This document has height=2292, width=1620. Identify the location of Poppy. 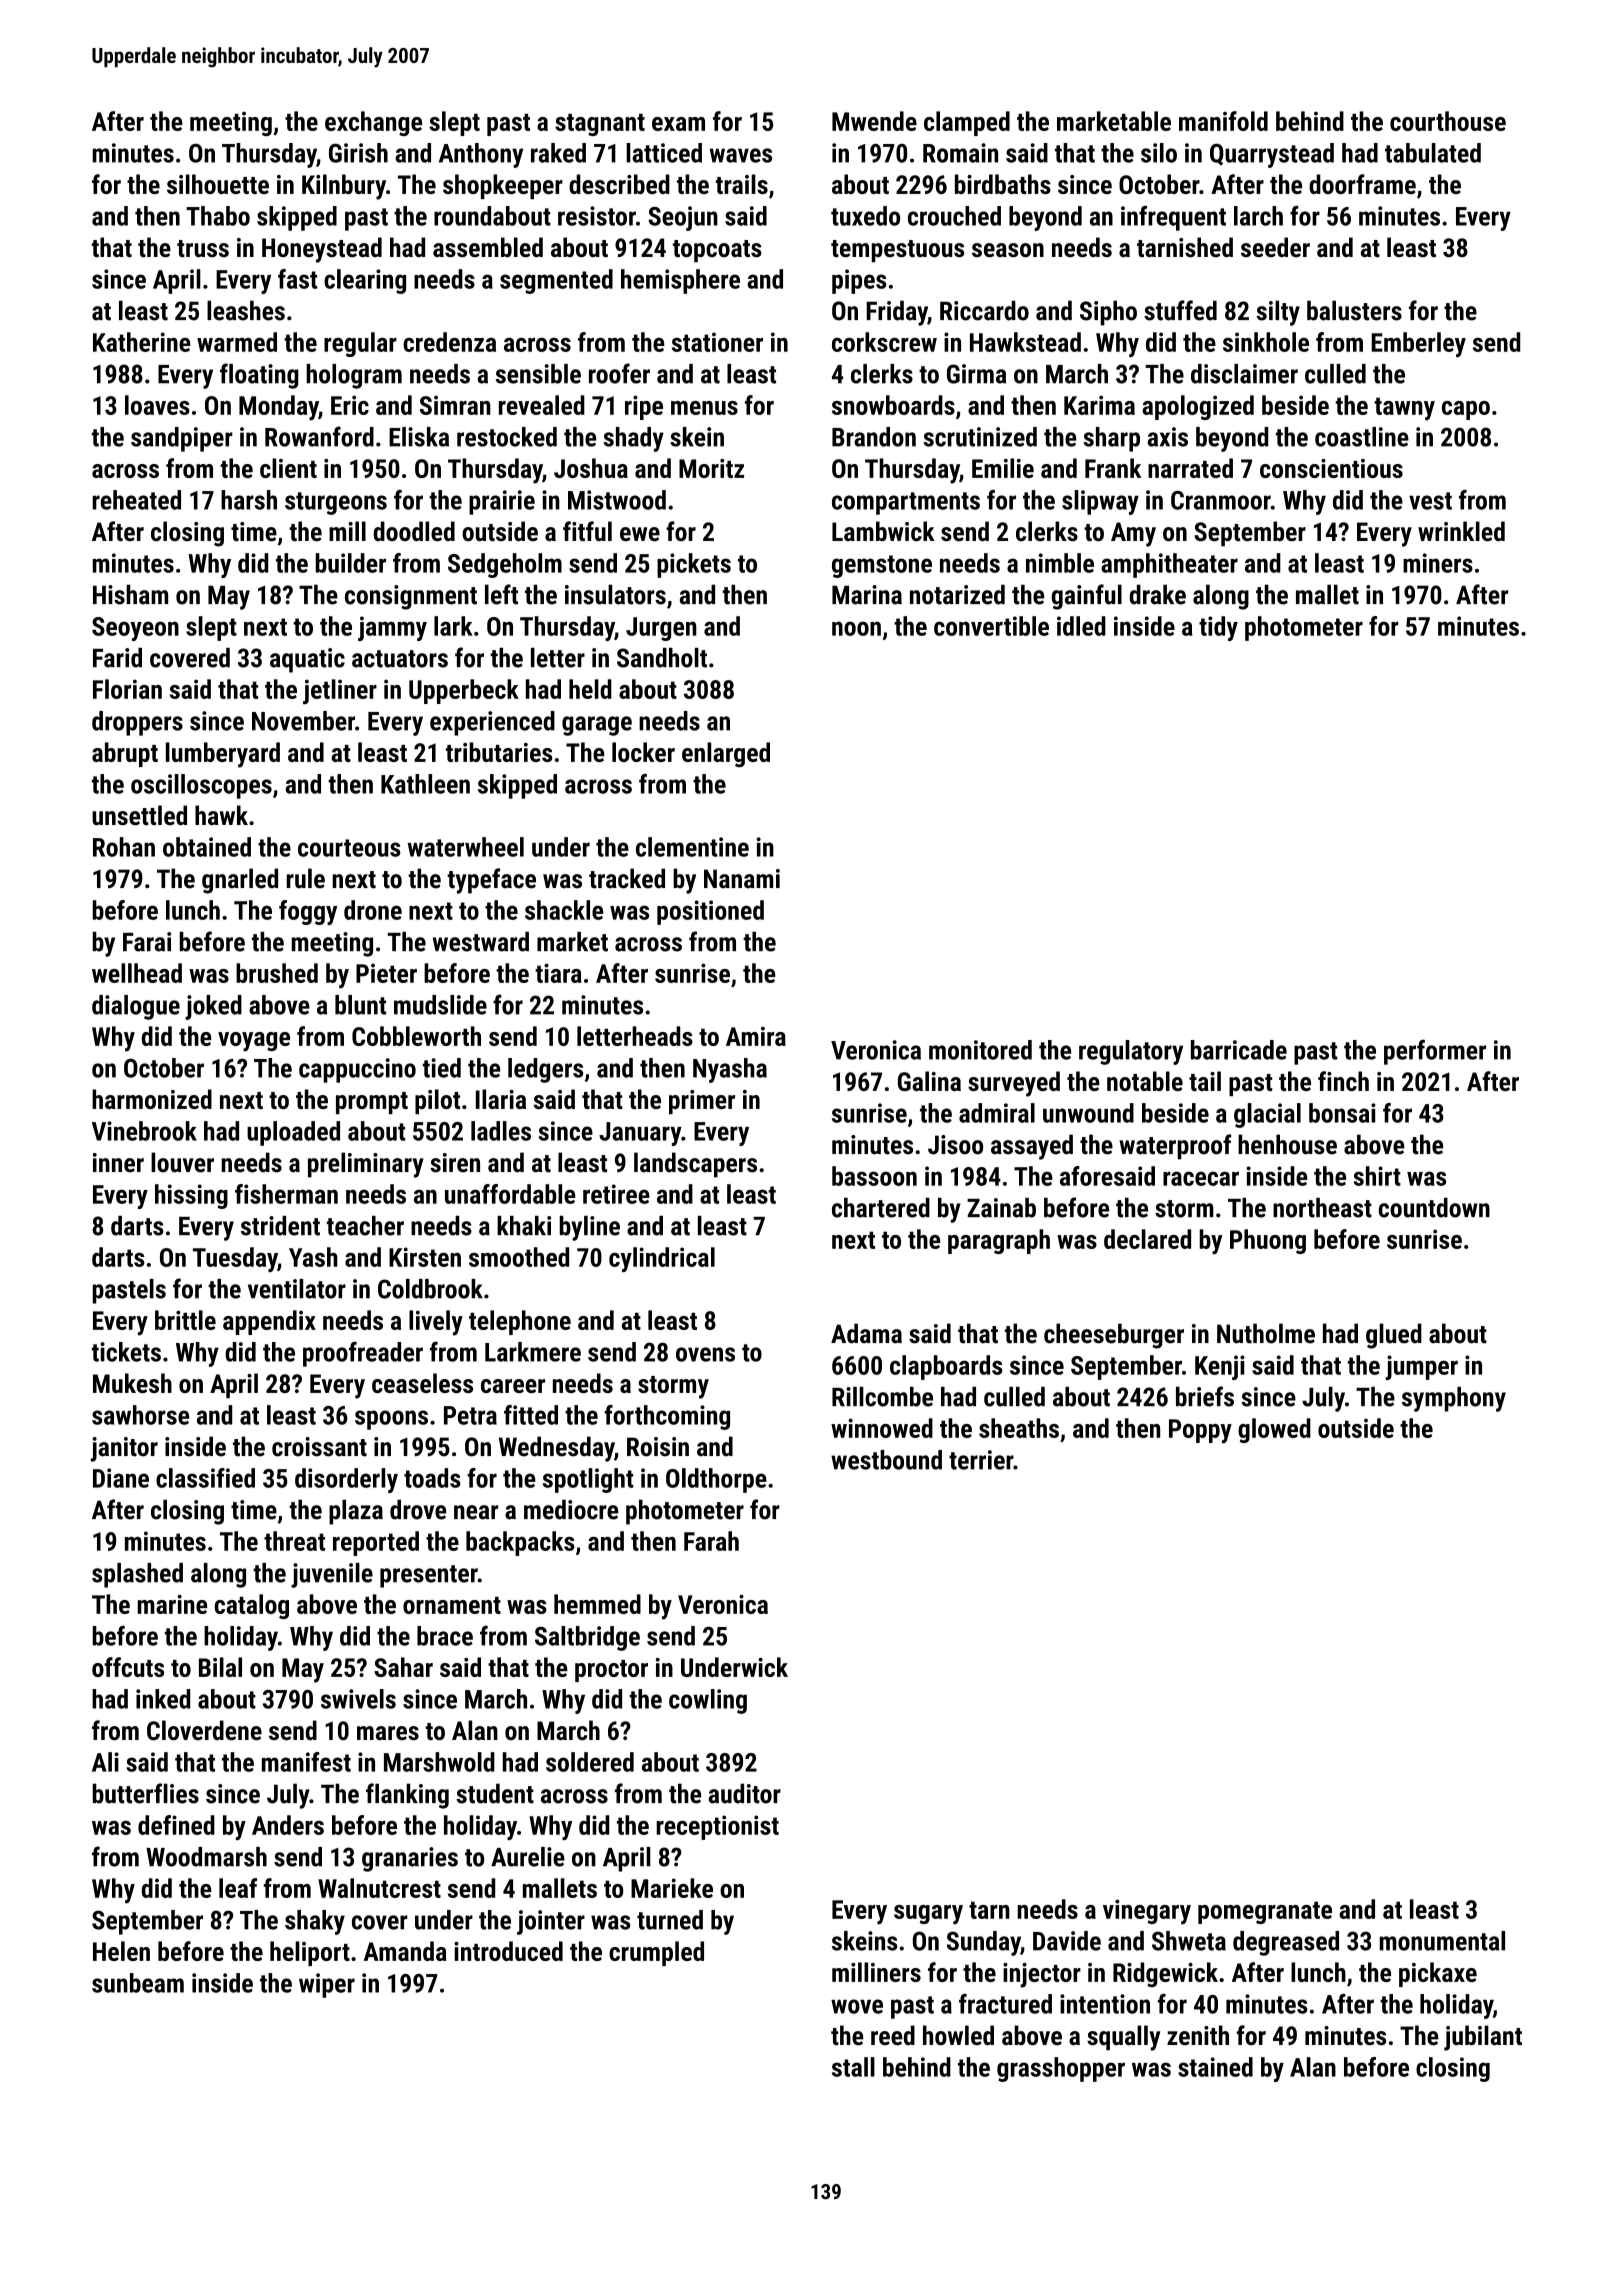
(1200, 1431).
